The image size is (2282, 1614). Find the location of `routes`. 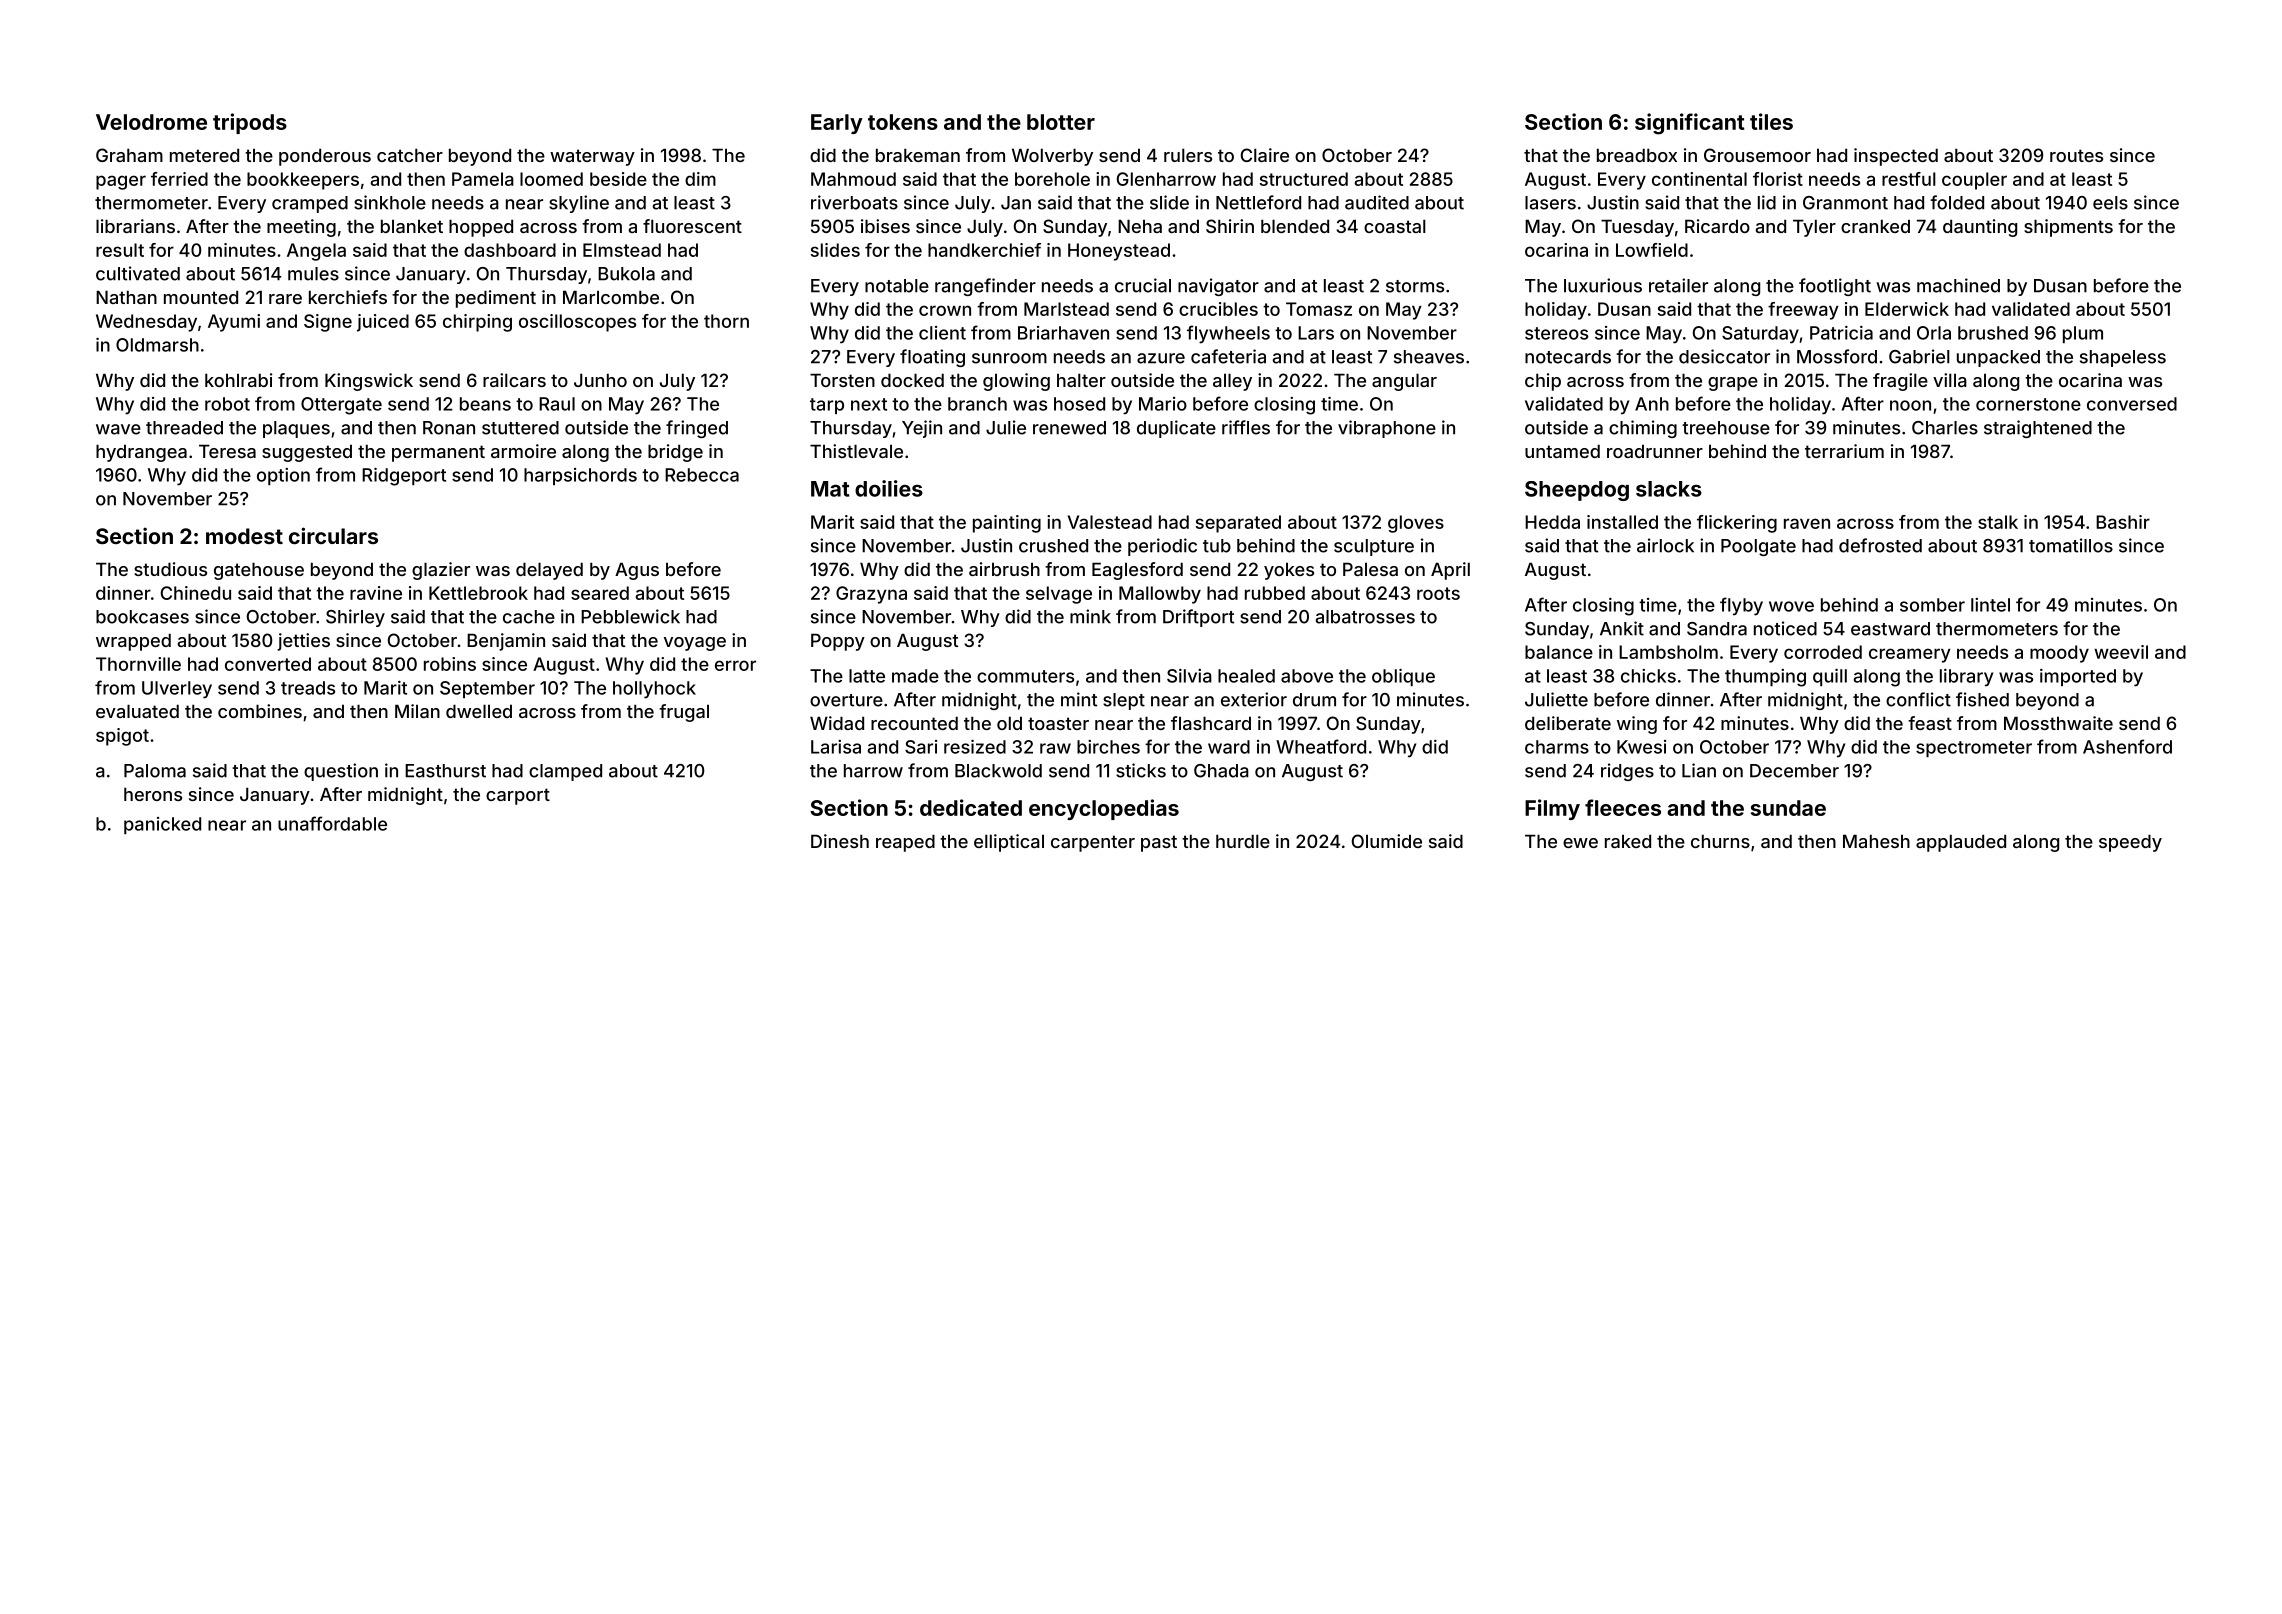

routes is located at coordinates (2076, 155).
